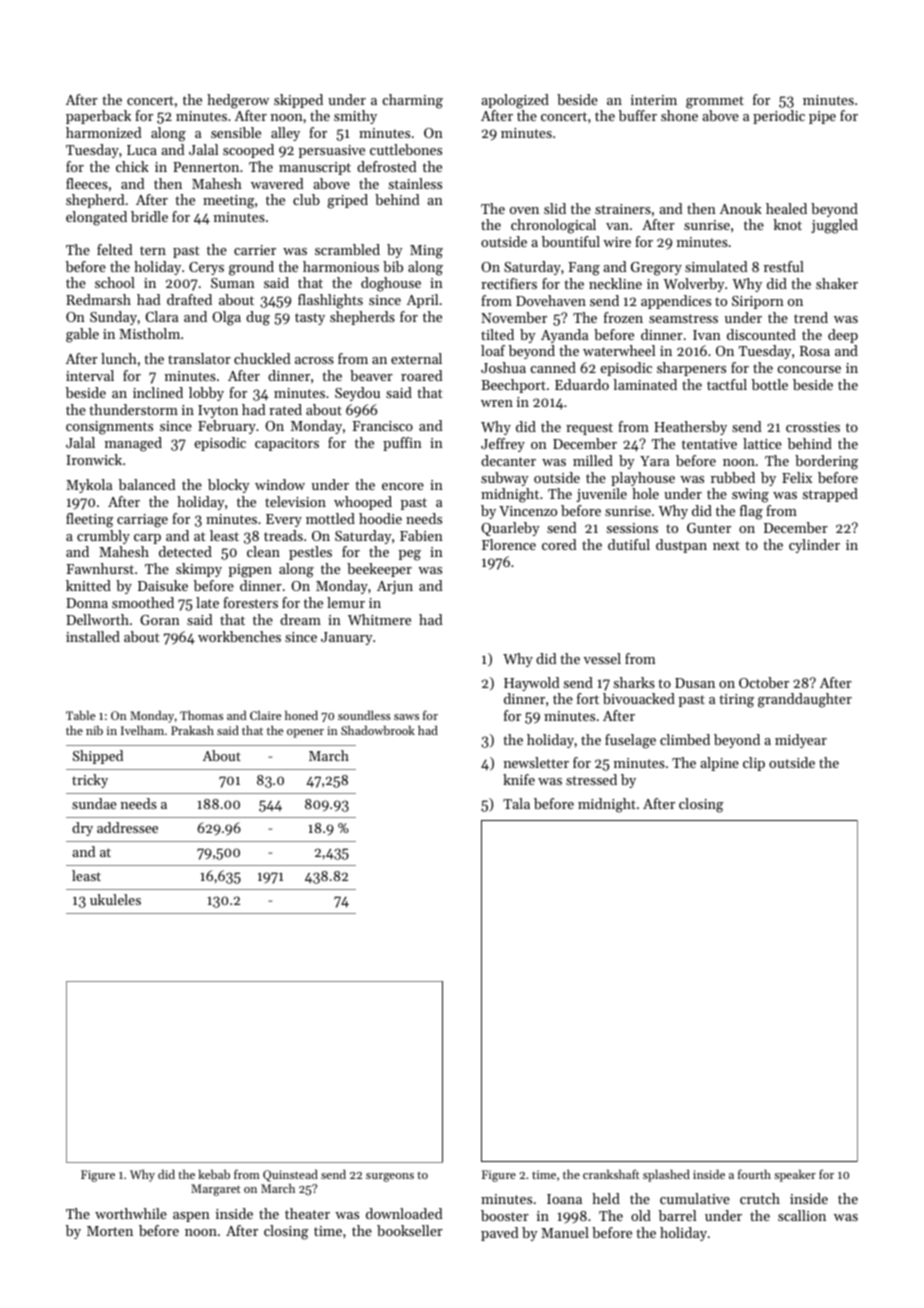 The width and height of the screenshot is (924, 1308). What do you see at coordinates (110, 1231) in the screenshot?
I see `Morten` at bounding box center [110, 1231].
